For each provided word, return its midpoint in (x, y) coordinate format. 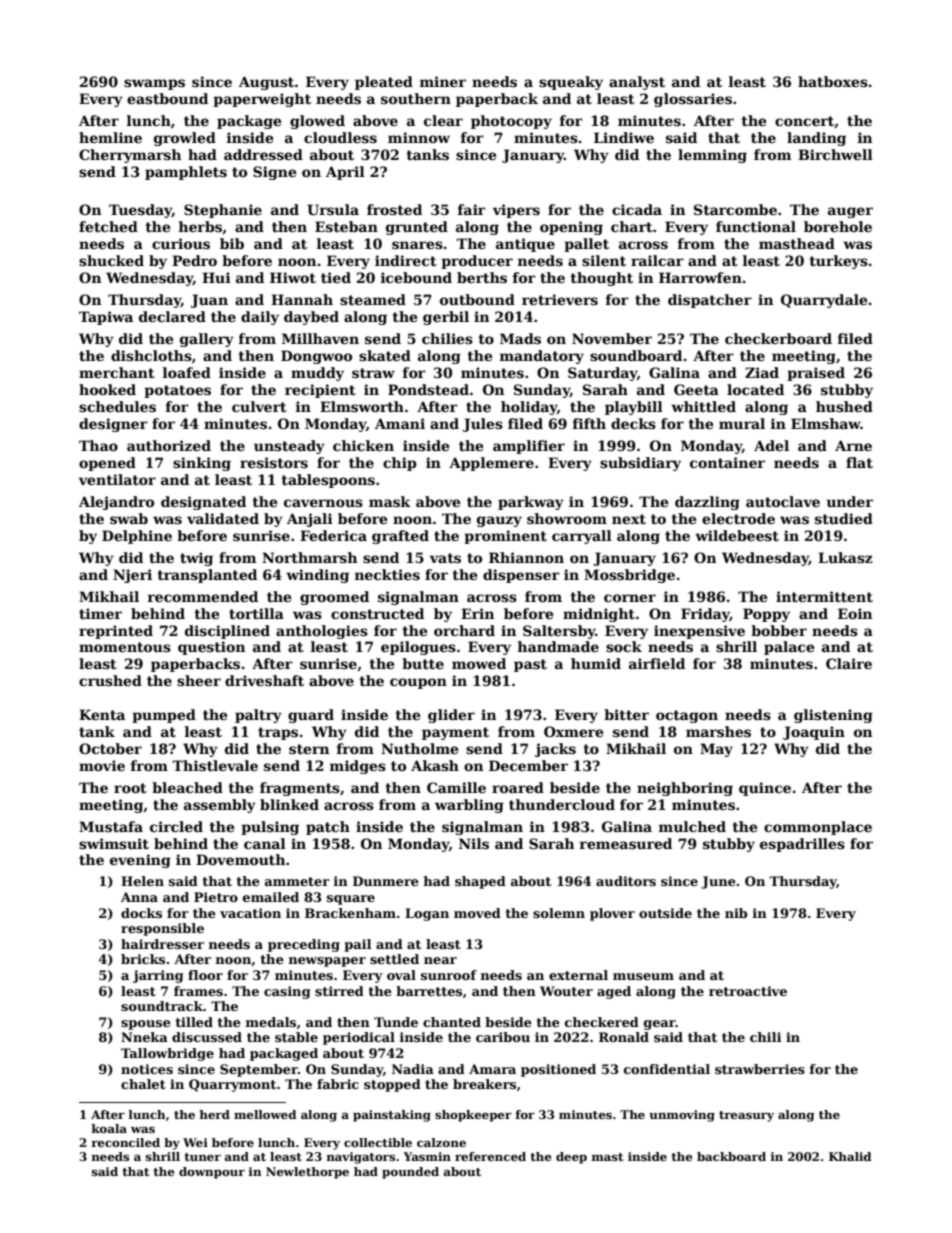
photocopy (511, 122)
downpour (212, 1173)
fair (472, 209)
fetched (108, 226)
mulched (692, 826)
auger (850, 212)
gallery (207, 340)
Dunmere (386, 881)
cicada (637, 209)
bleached (187, 787)
